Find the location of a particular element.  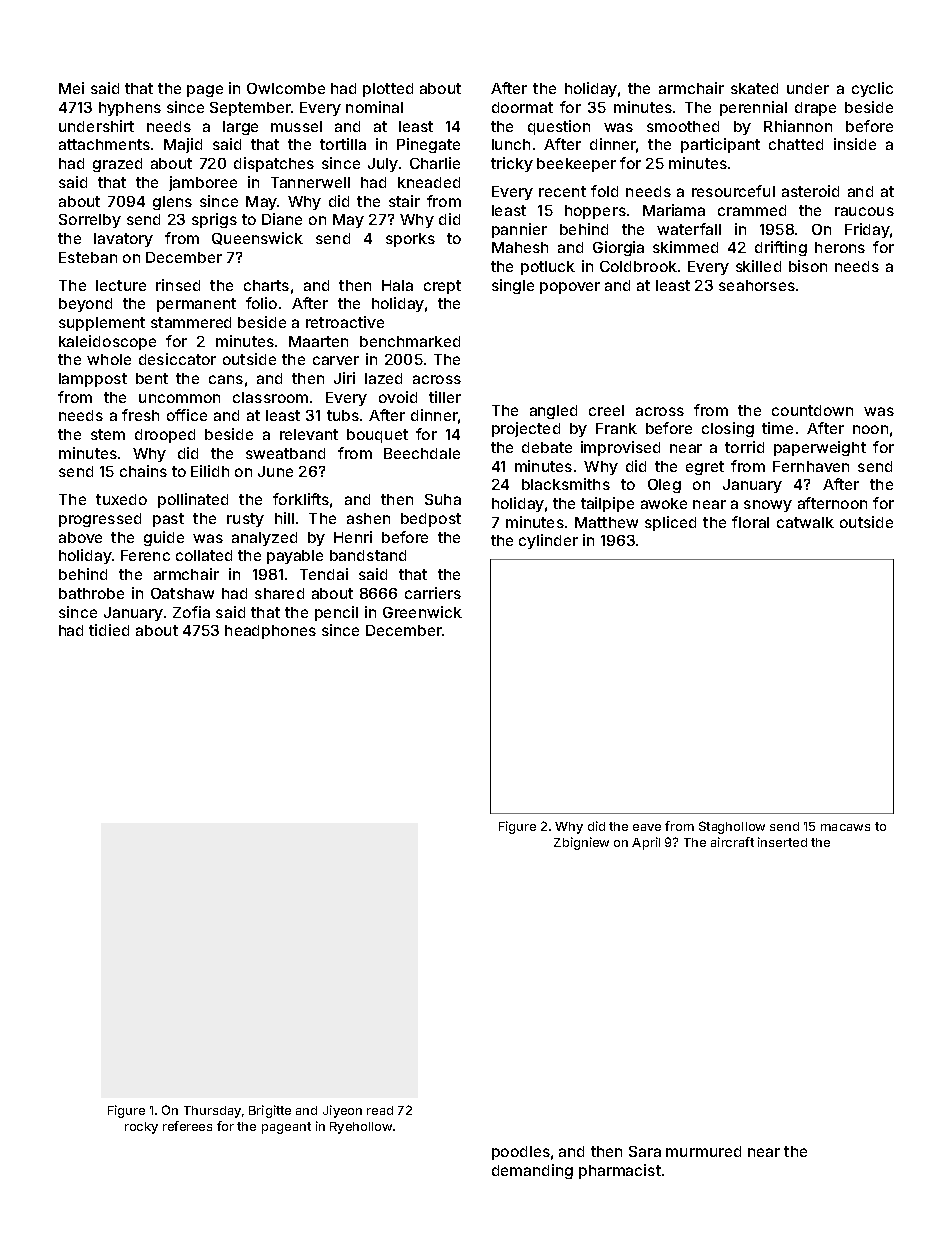

Greenwick is located at coordinates (422, 612).
